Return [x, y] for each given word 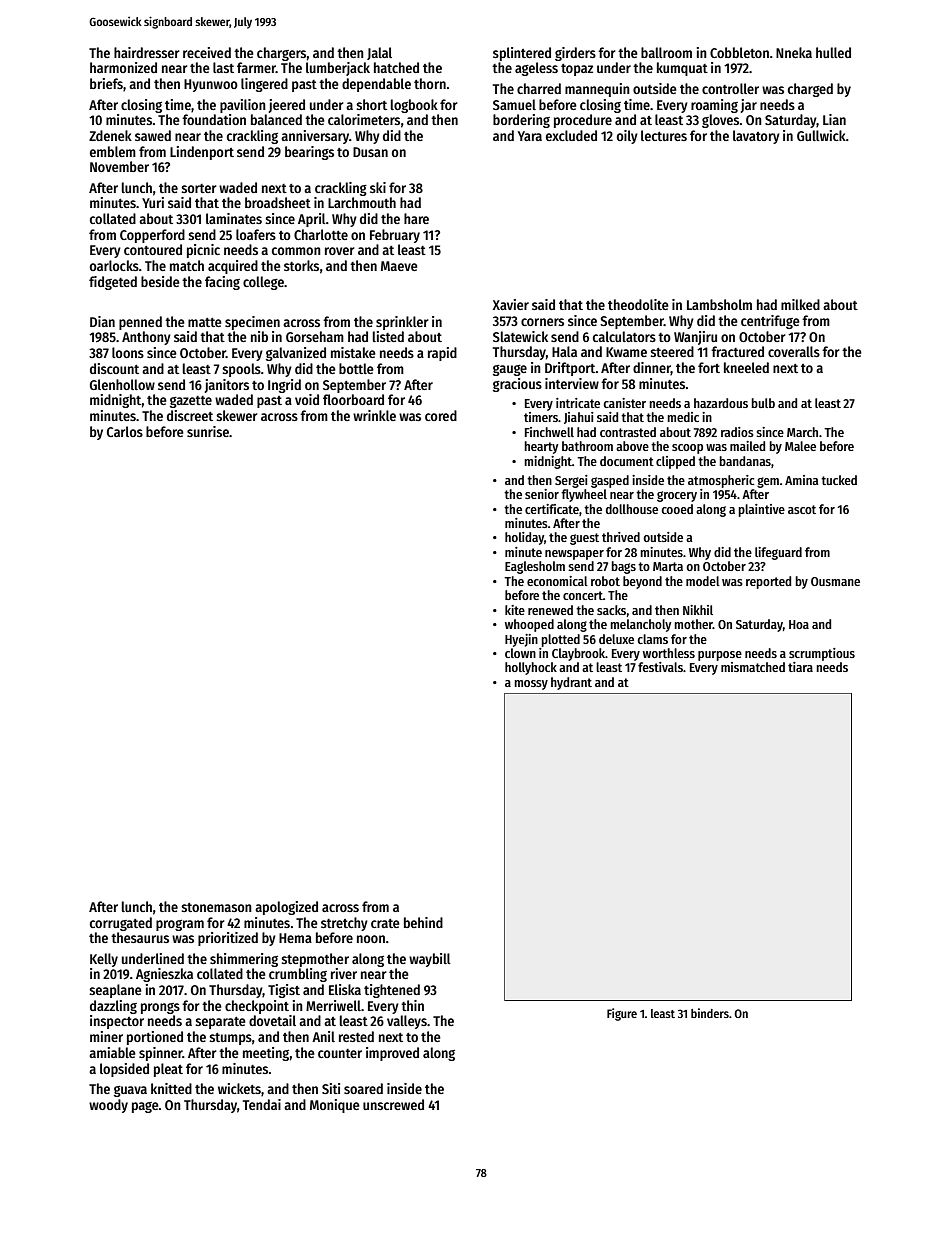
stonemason [216, 907]
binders [710, 1013]
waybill [430, 960]
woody [108, 1106]
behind [423, 922]
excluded [571, 135]
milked [800, 304]
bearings [309, 153]
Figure [622, 1014]
